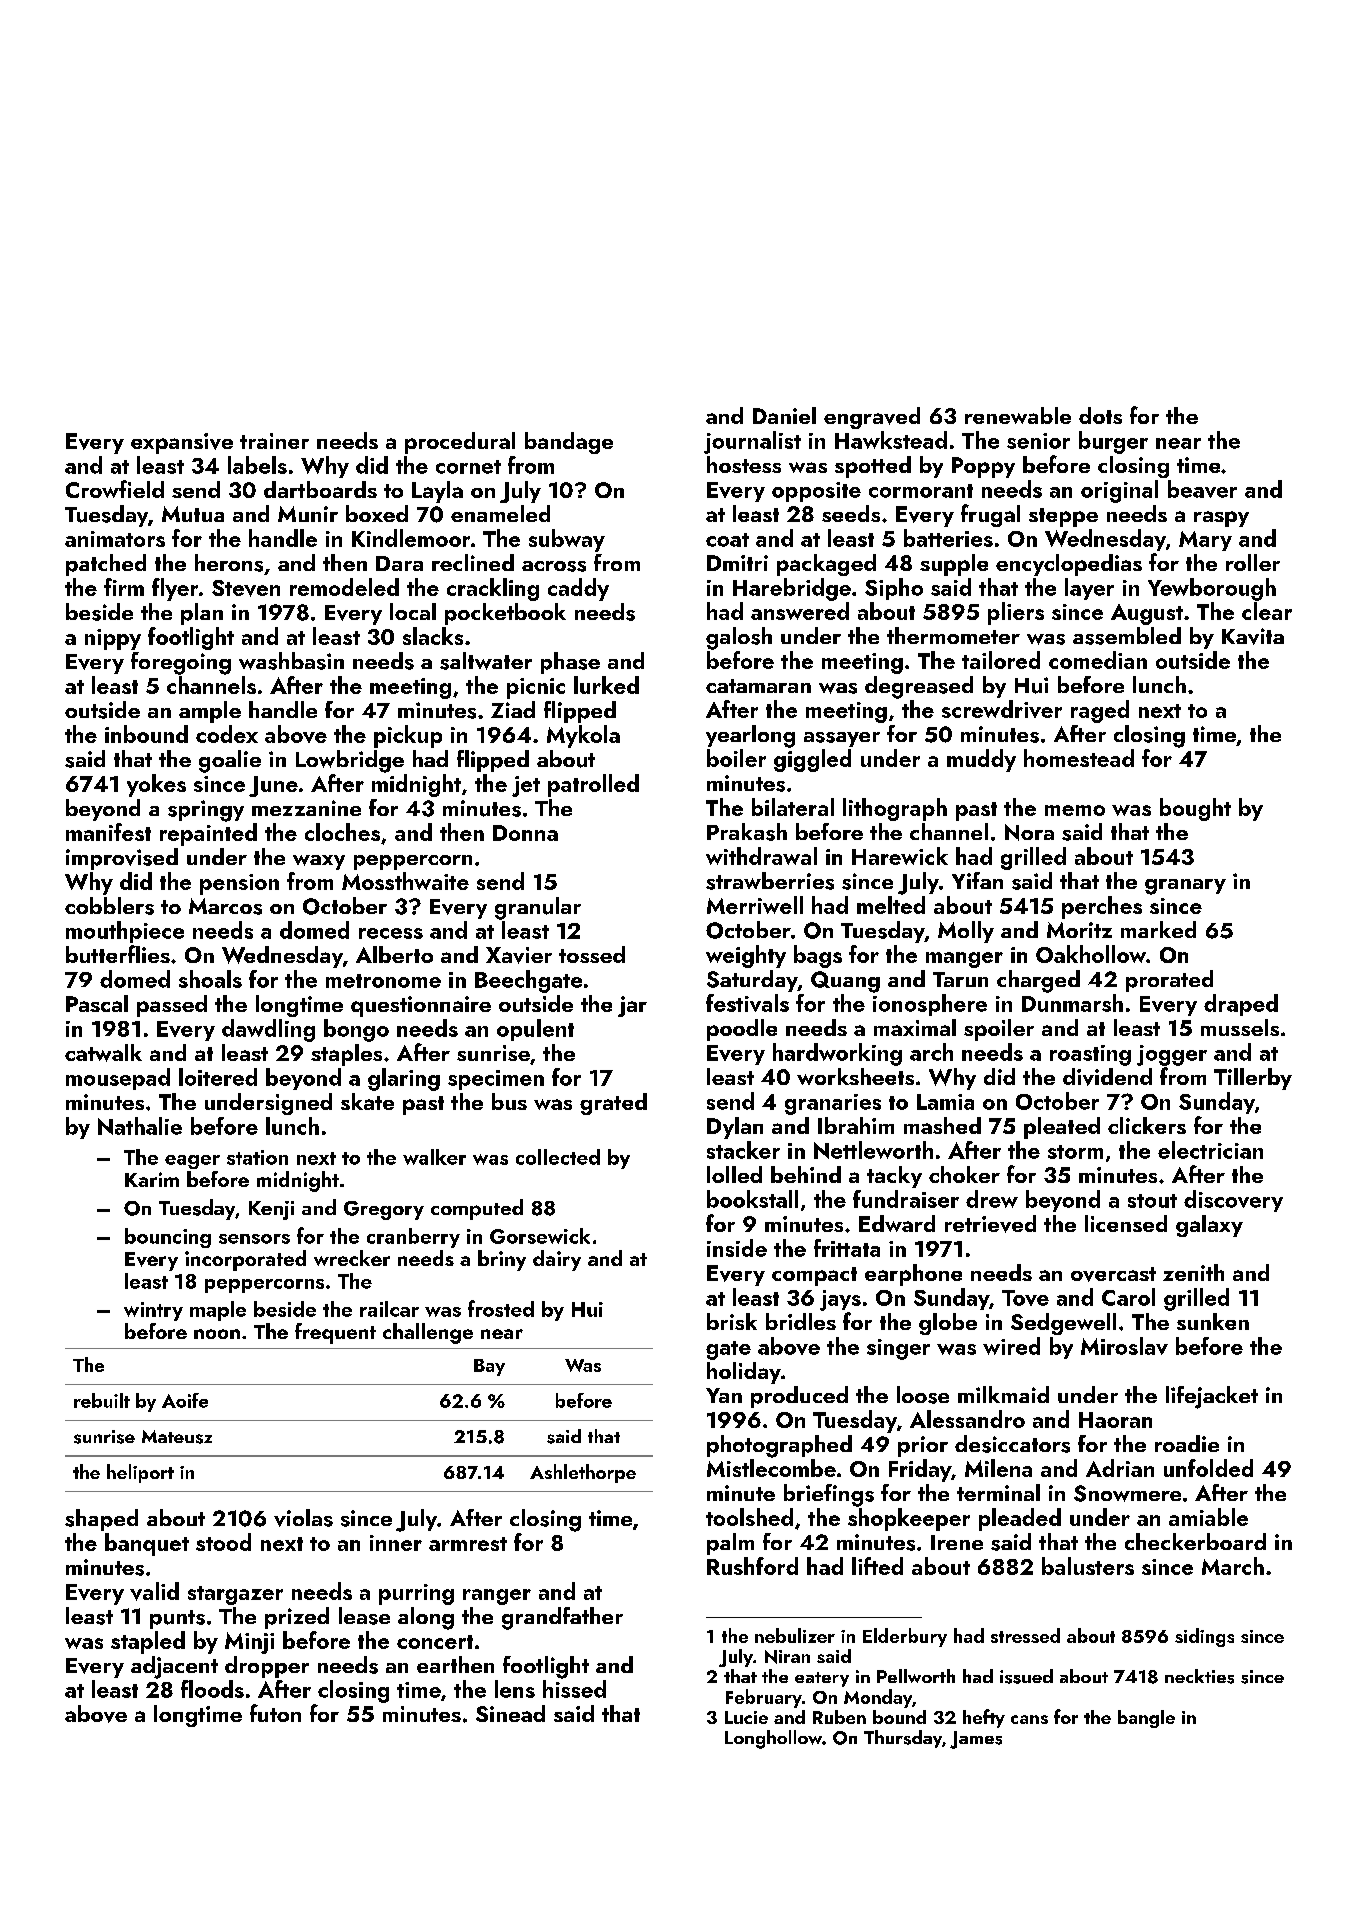 This image has height=1922, width=1359. What do you see at coordinates (212, 1689) in the image?
I see `floods` at bounding box center [212, 1689].
